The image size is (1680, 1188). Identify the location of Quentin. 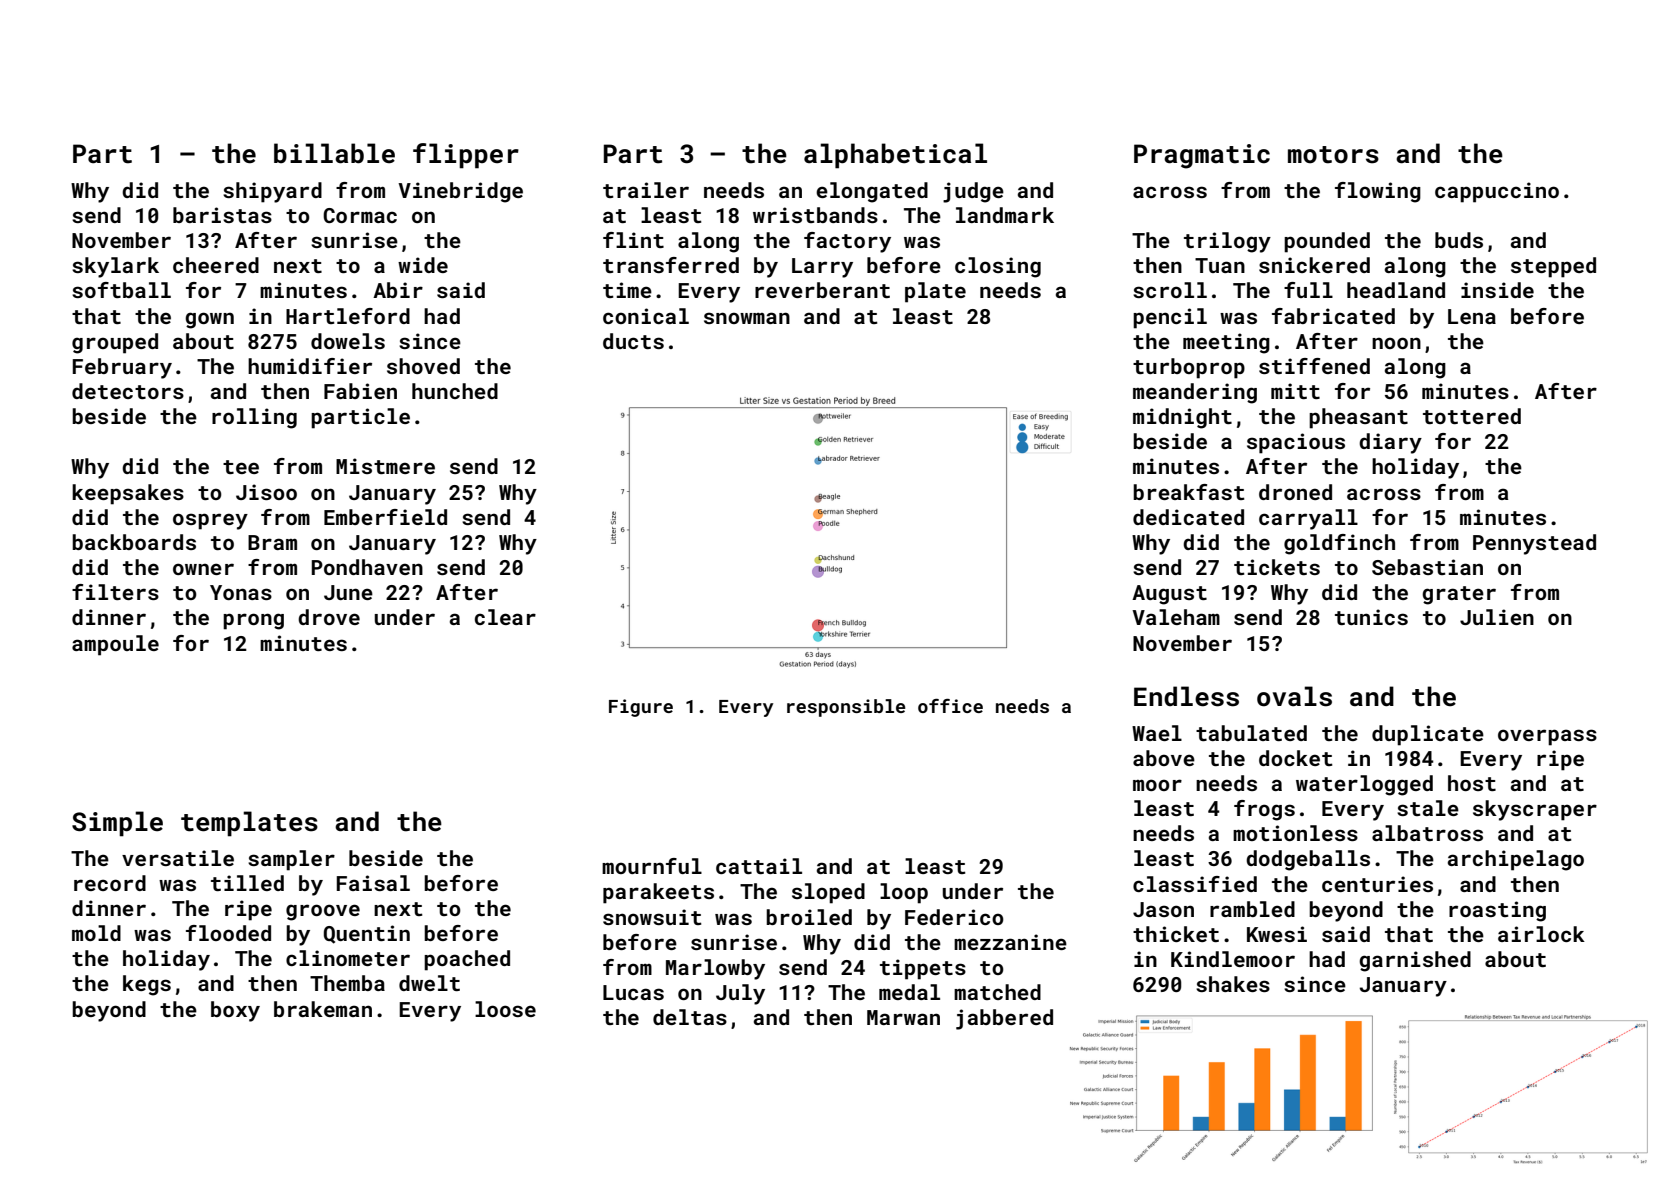
(367, 934).
